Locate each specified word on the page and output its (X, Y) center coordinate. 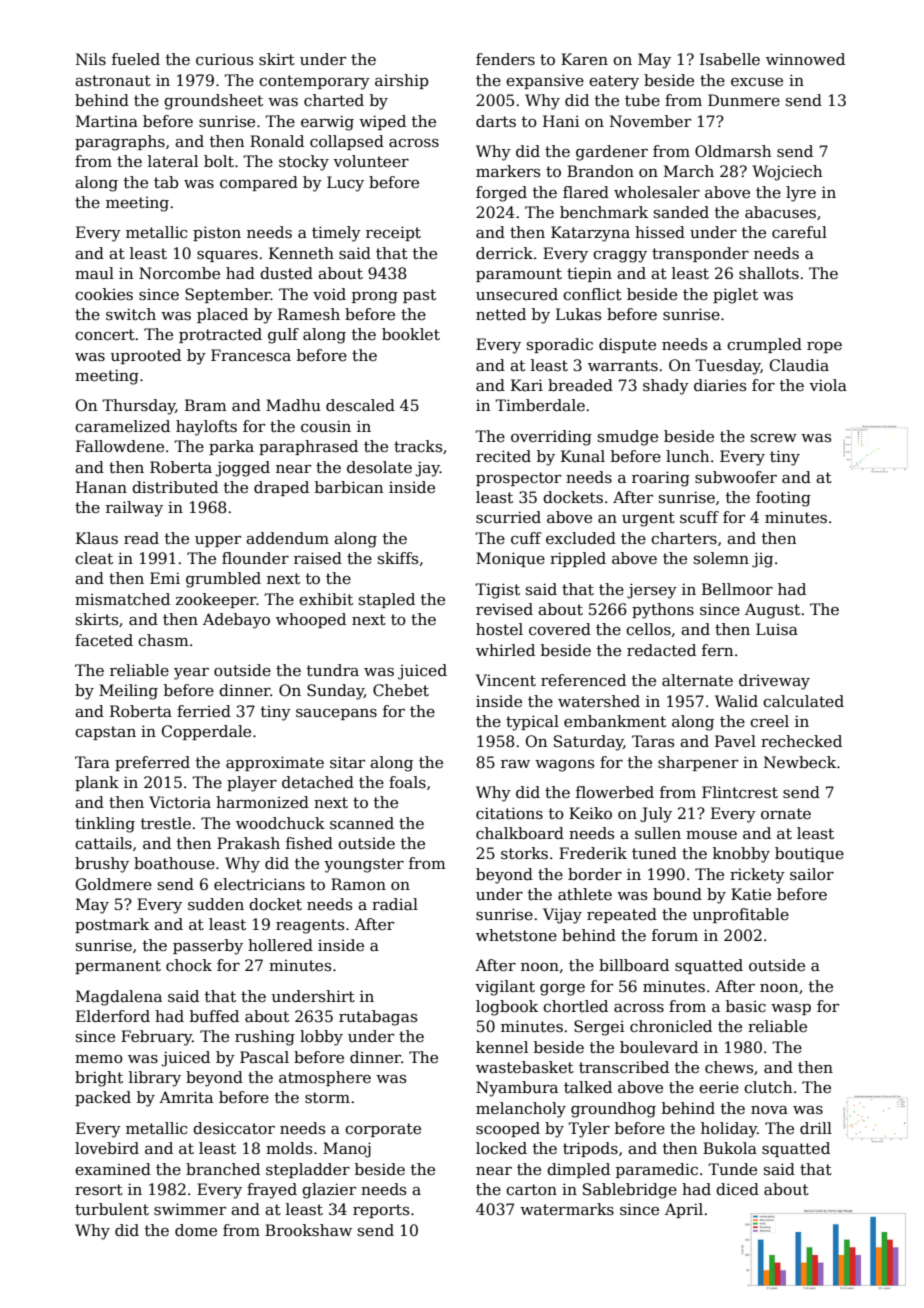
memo (99, 1059)
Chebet (401, 690)
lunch (687, 456)
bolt (219, 161)
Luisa (777, 629)
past (419, 296)
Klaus (97, 538)
